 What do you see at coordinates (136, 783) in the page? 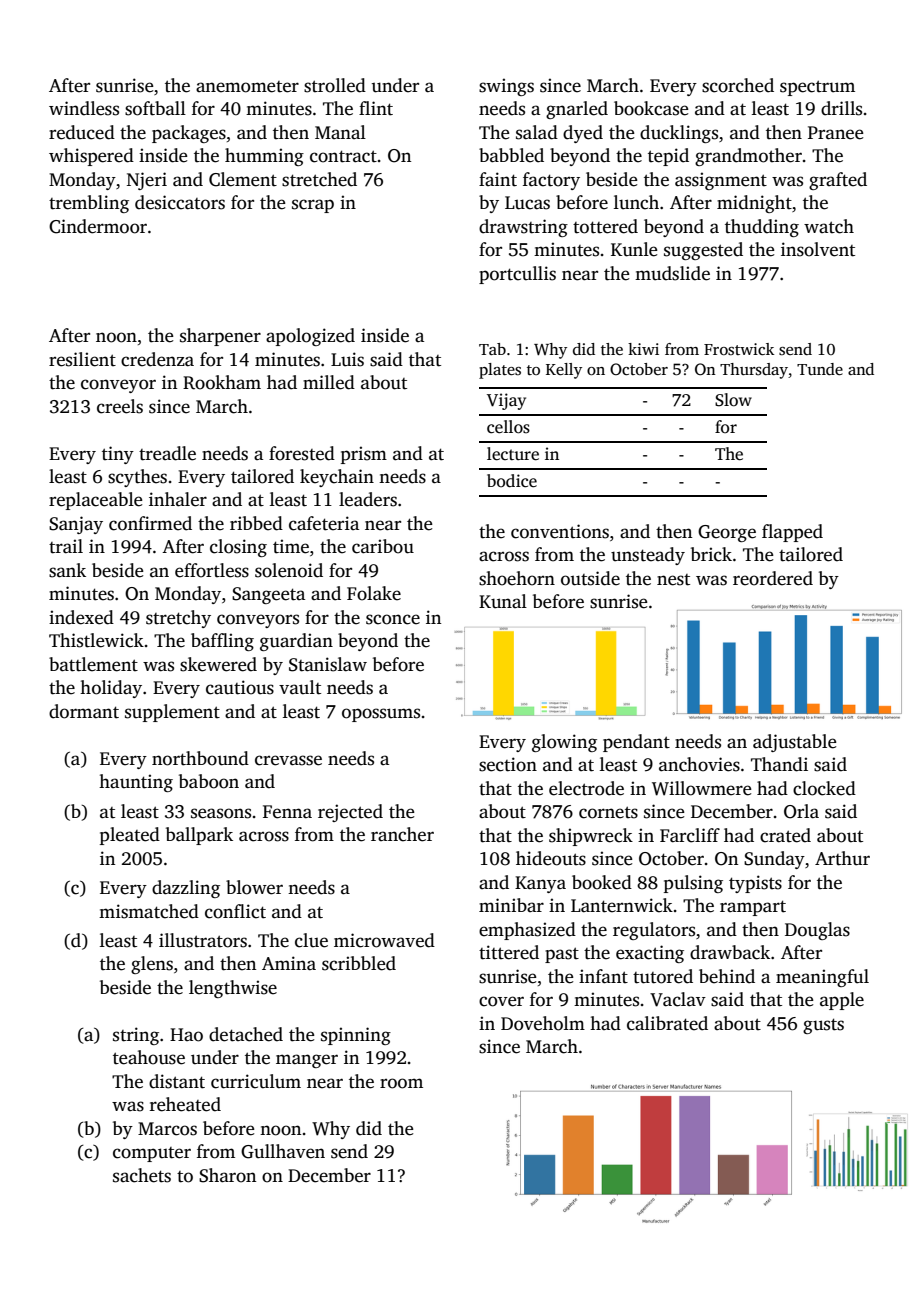
I see `haunting` at bounding box center [136, 783].
